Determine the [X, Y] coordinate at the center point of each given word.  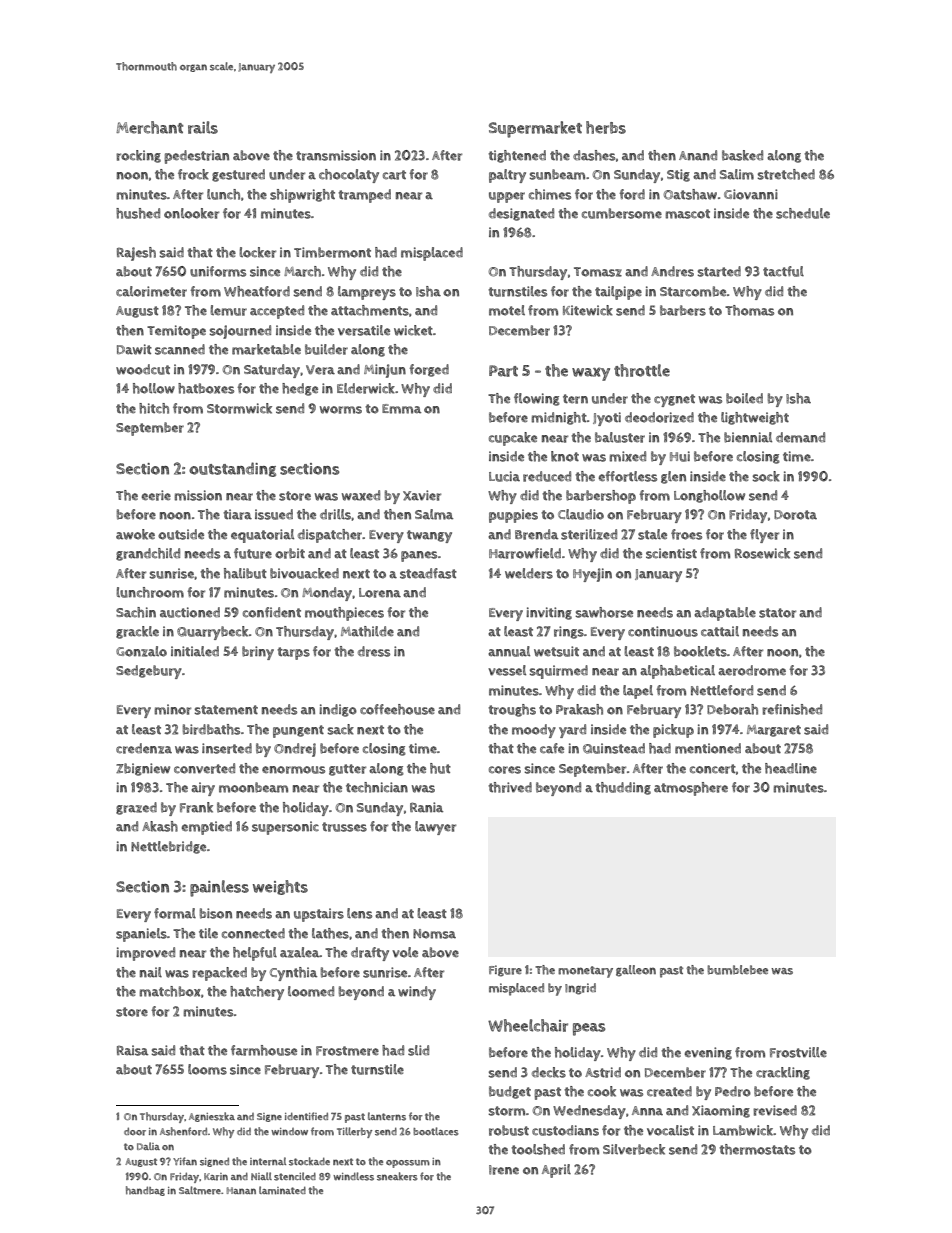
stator [777, 613]
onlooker [191, 213]
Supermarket [535, 129]
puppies [513, 516]
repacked [219, 974]
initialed [195, 651]
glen [673, 477]
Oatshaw [690, 194]
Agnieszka [212, 1117]
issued [274, 514]
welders [529, 573]
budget [510, 1092]
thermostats [757, 1149]
